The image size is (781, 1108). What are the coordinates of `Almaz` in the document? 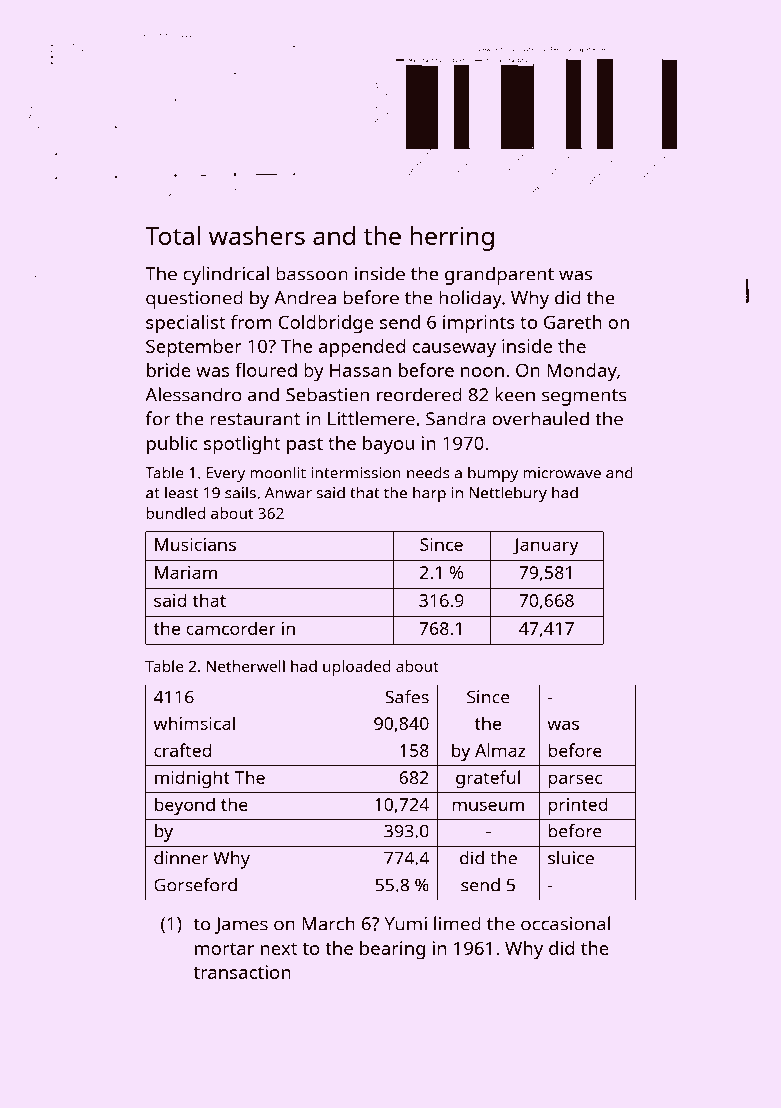 It's located at (500, 750).
